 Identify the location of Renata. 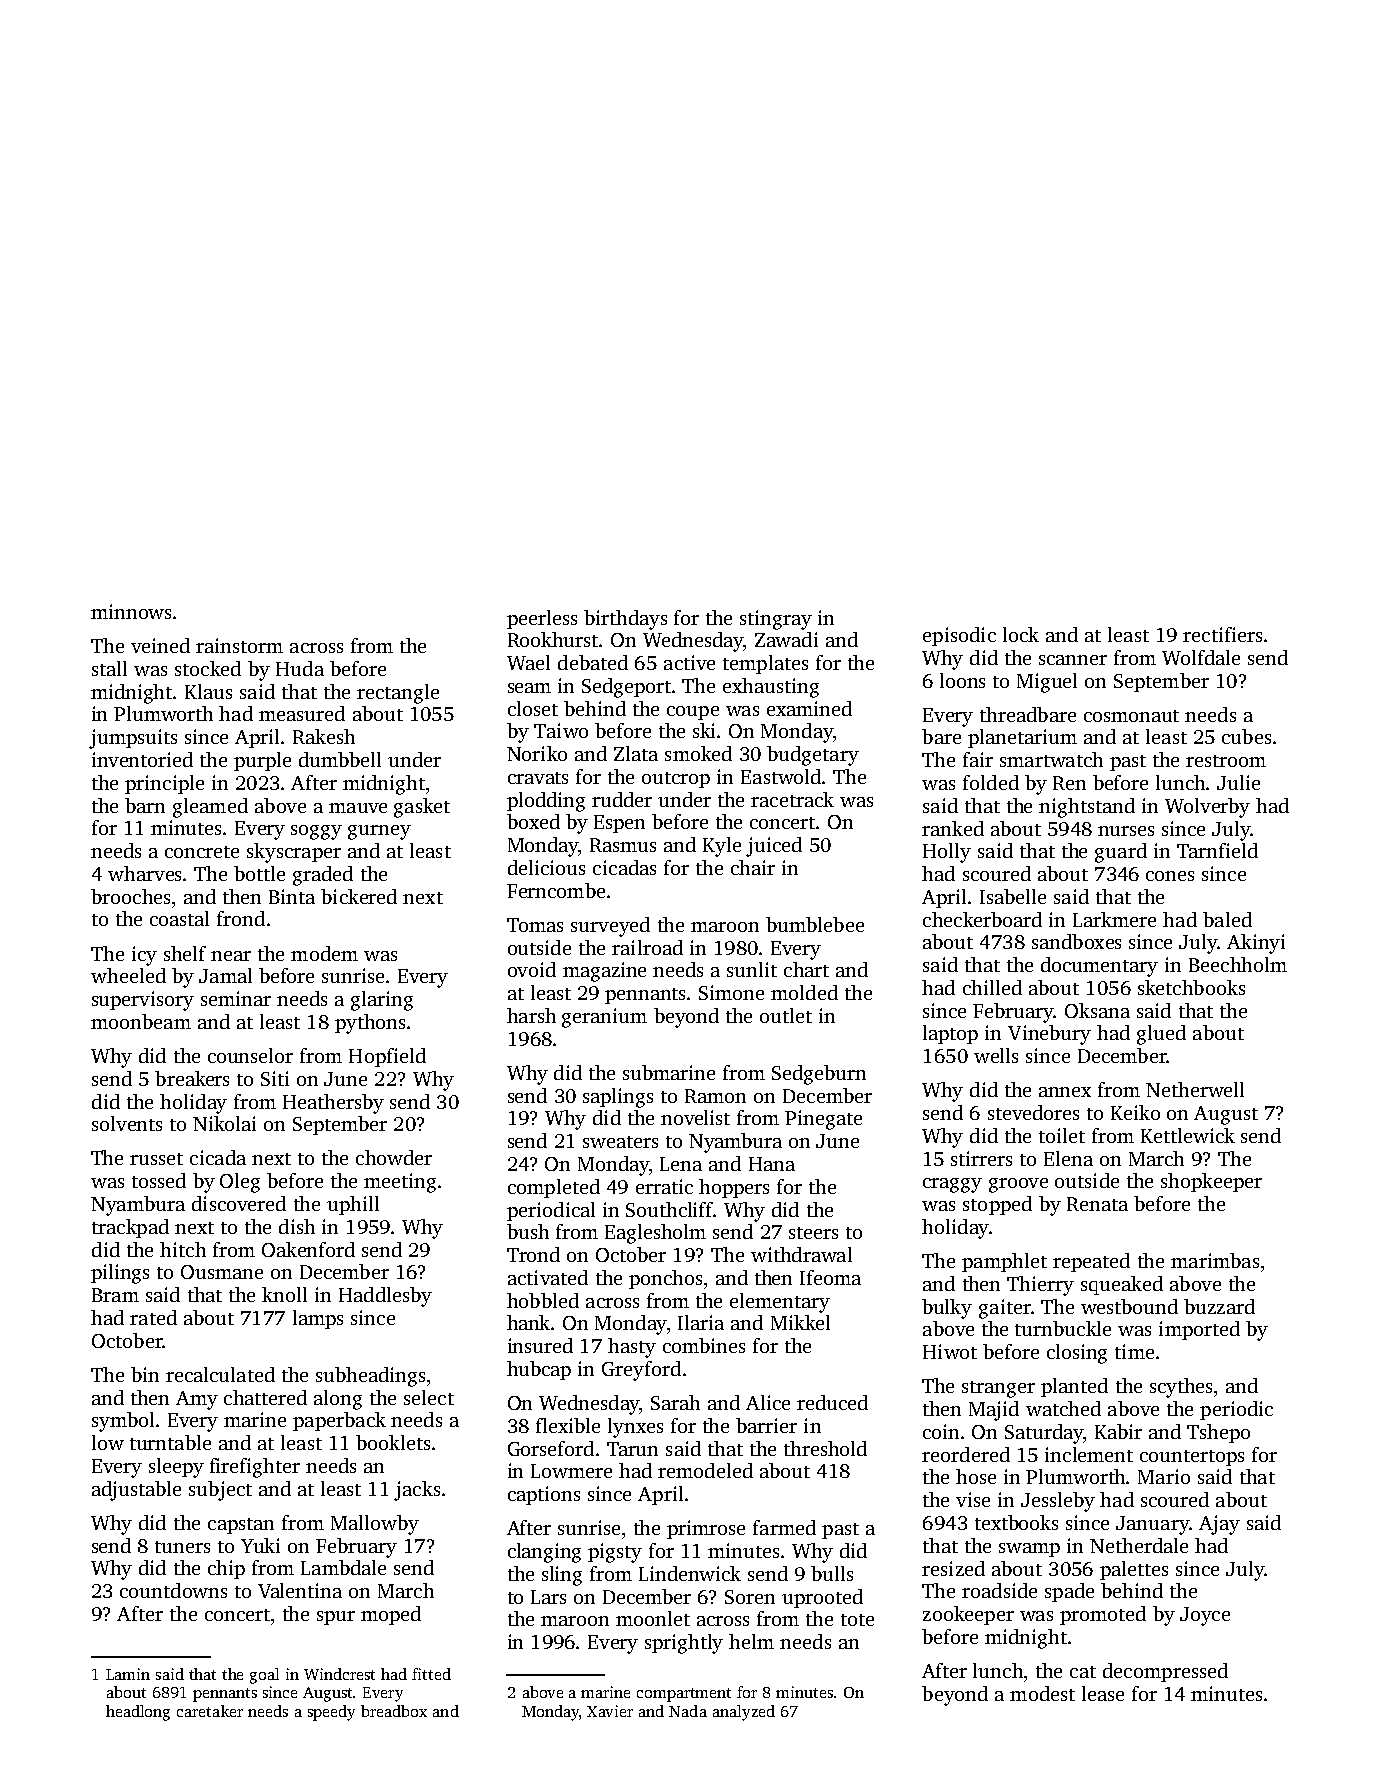
(1097, 1204).
